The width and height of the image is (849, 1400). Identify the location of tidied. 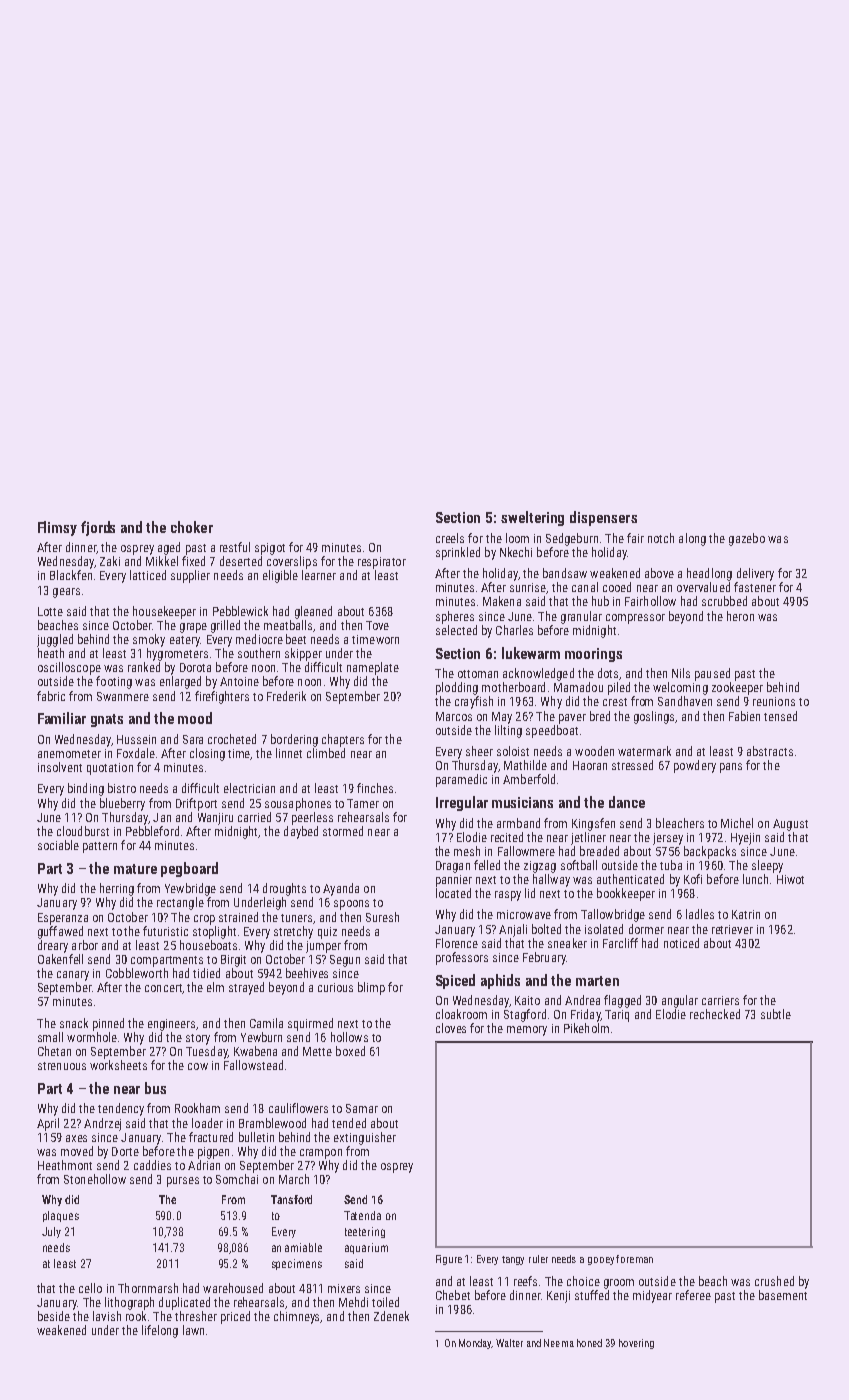
(206, 973).
